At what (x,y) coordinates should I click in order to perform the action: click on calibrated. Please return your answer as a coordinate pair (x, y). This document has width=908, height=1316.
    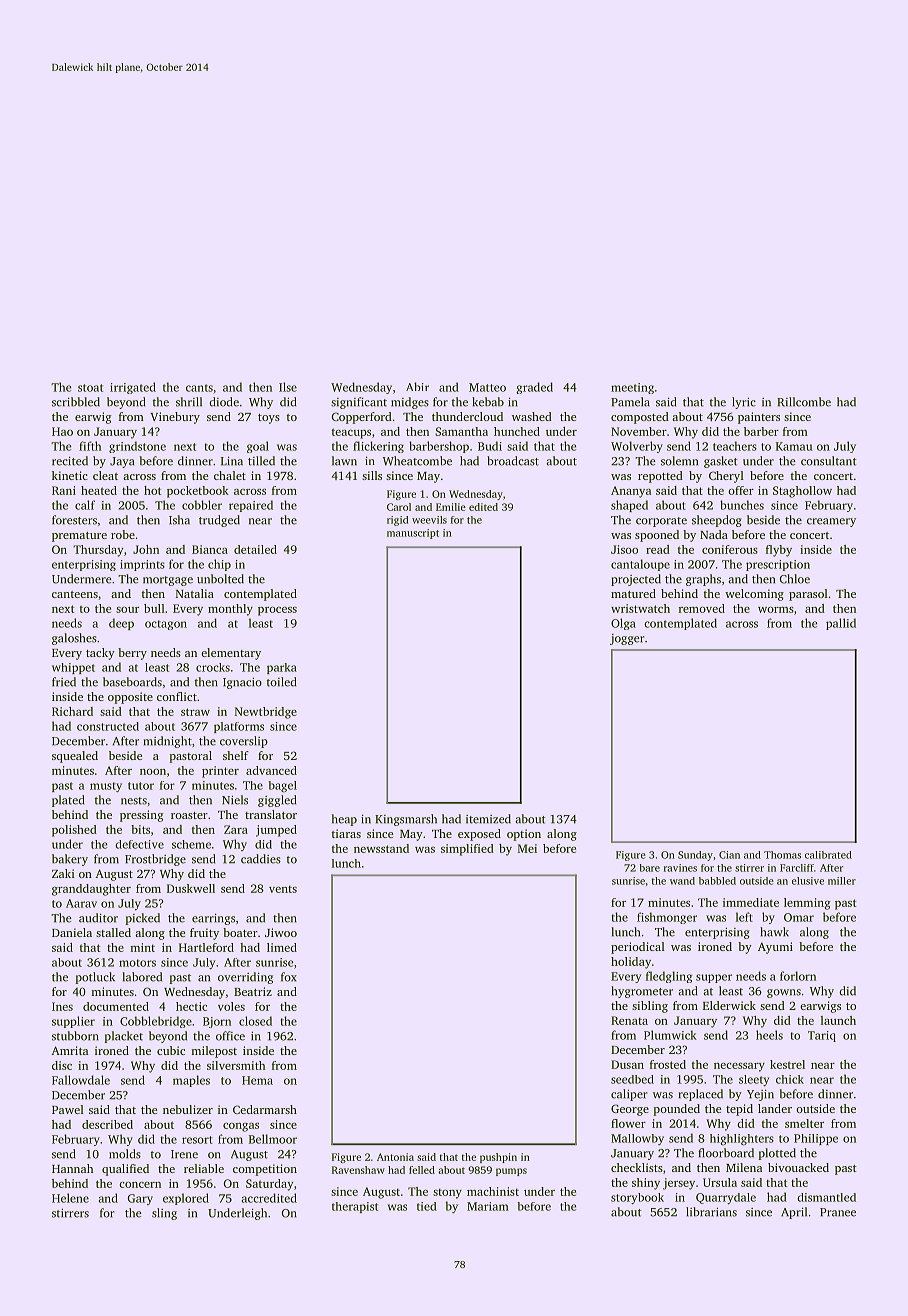
    Looking at the image, I should click on (828, 855).
